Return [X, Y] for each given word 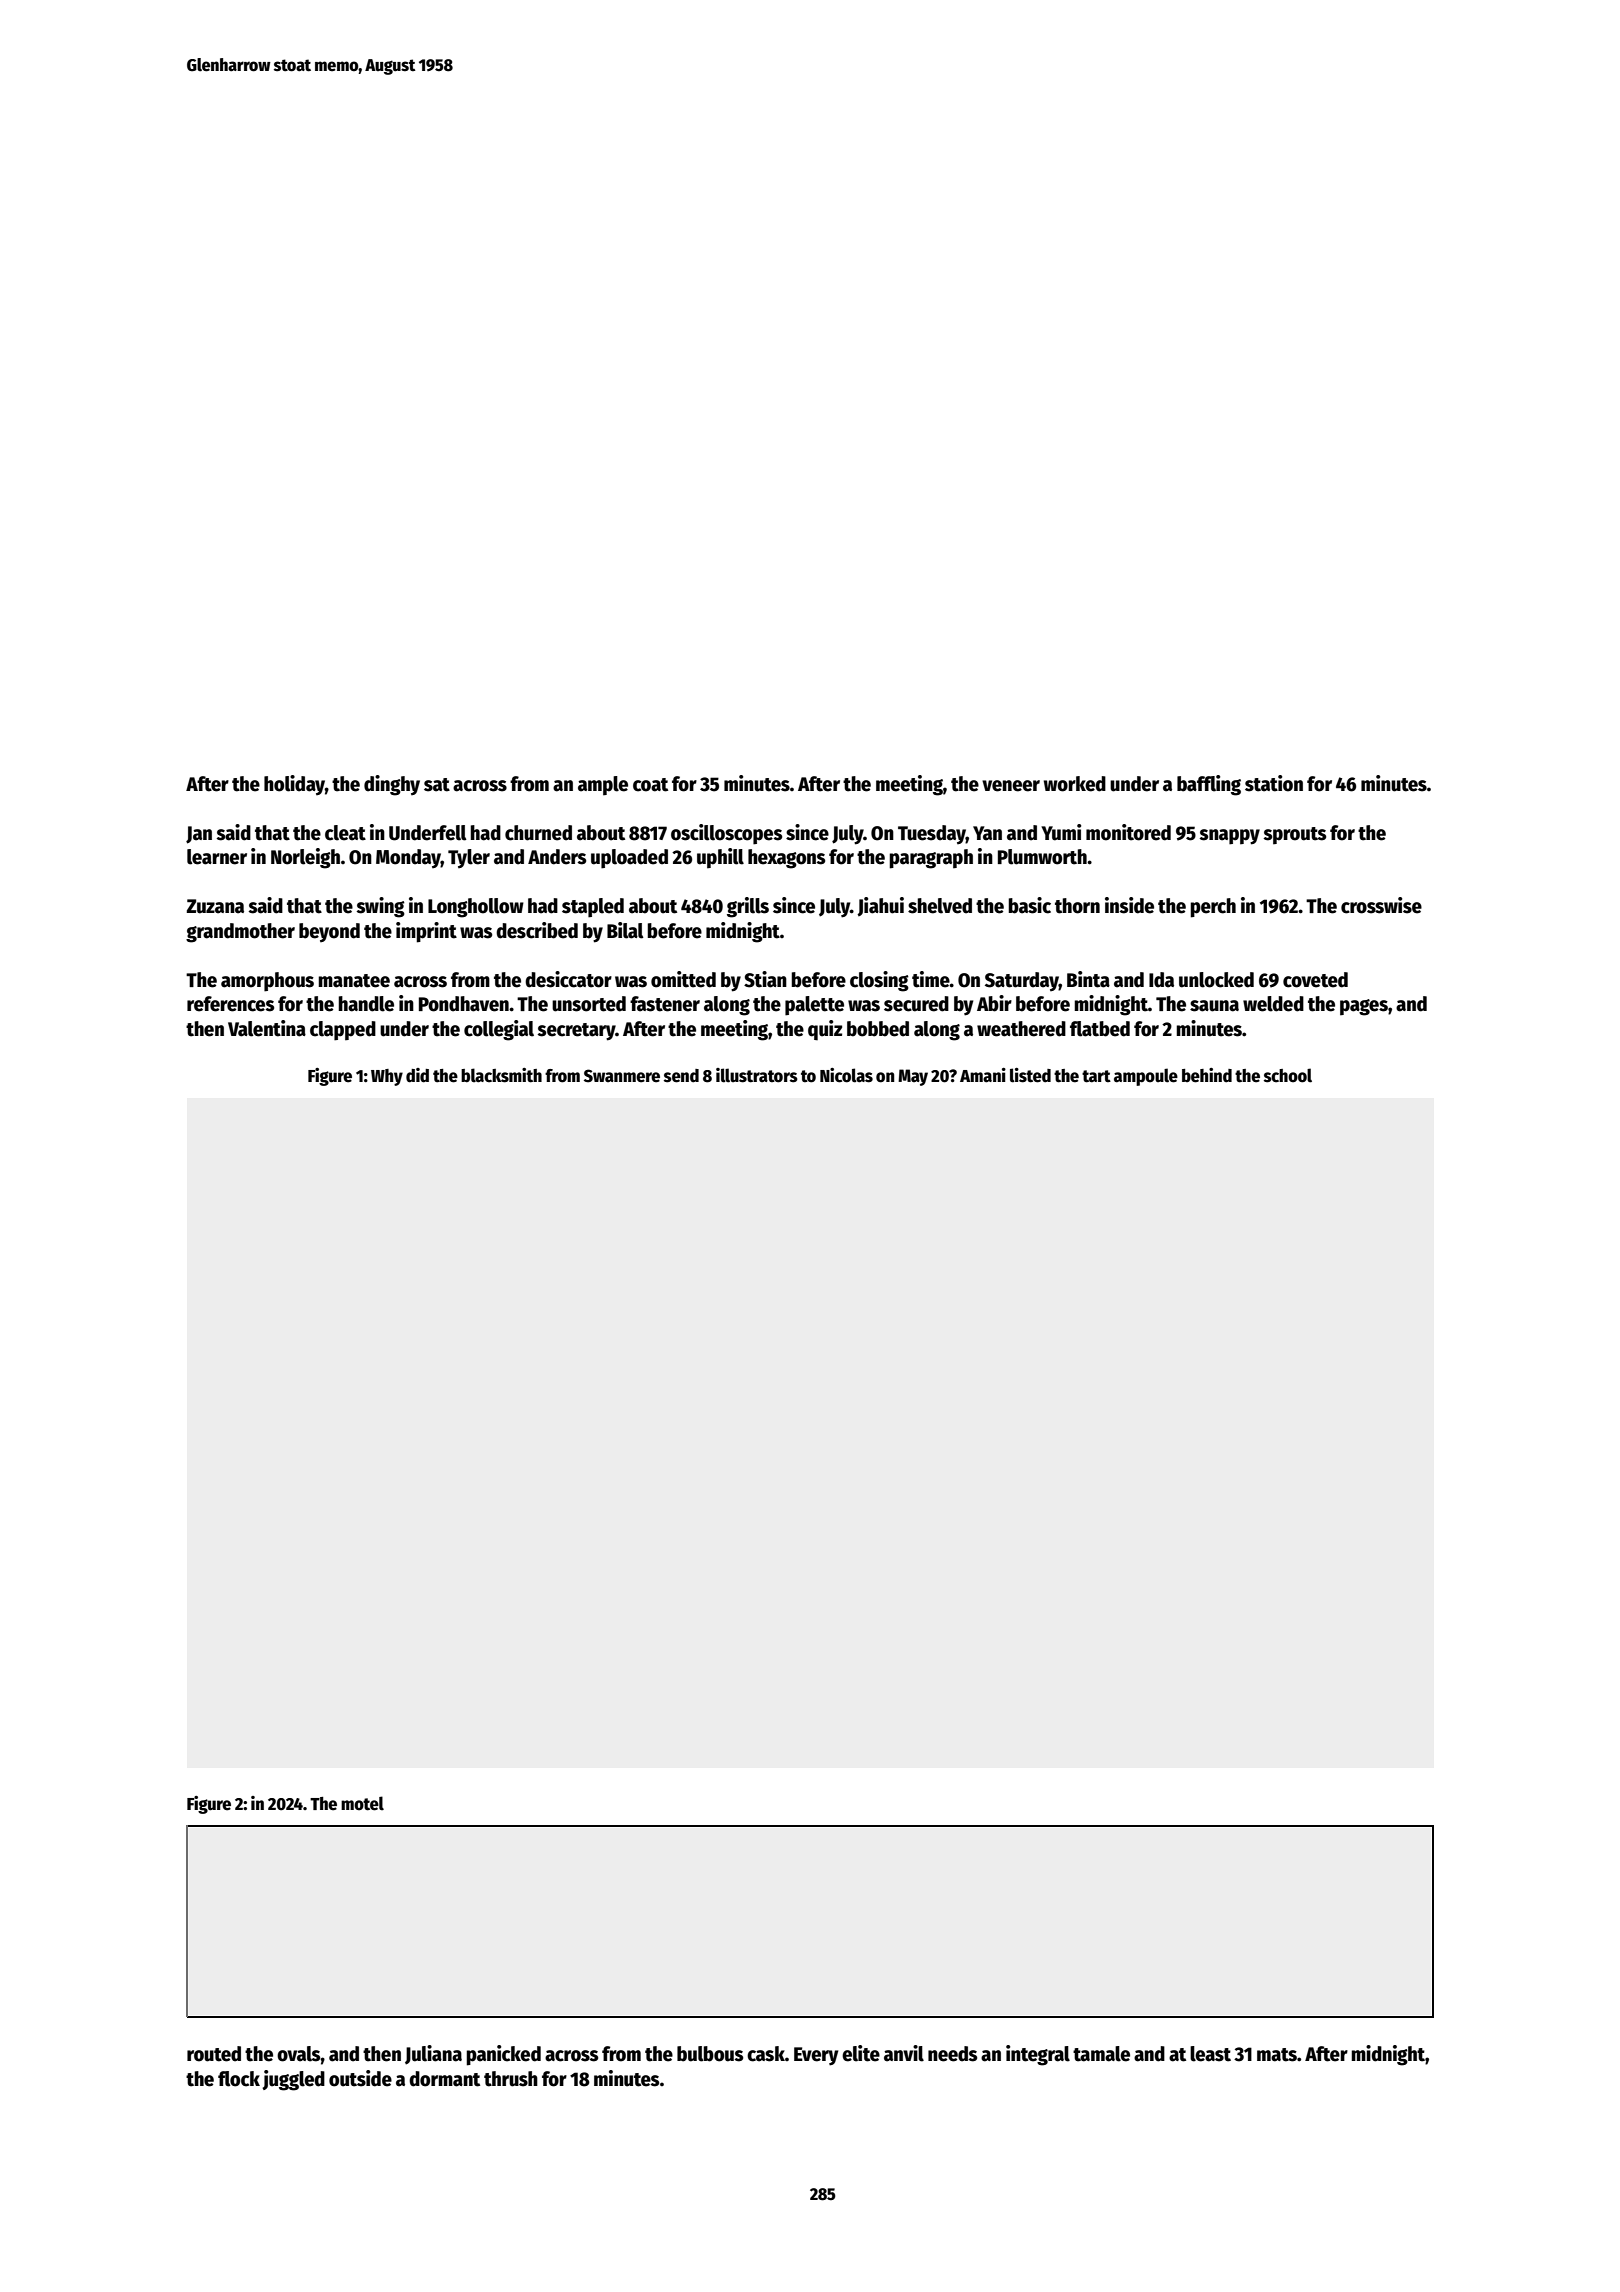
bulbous [710, 2054]
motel [362, 1803]
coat [650, 785]
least [1210, 2054]
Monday [408, 858]
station [1274, 783]
